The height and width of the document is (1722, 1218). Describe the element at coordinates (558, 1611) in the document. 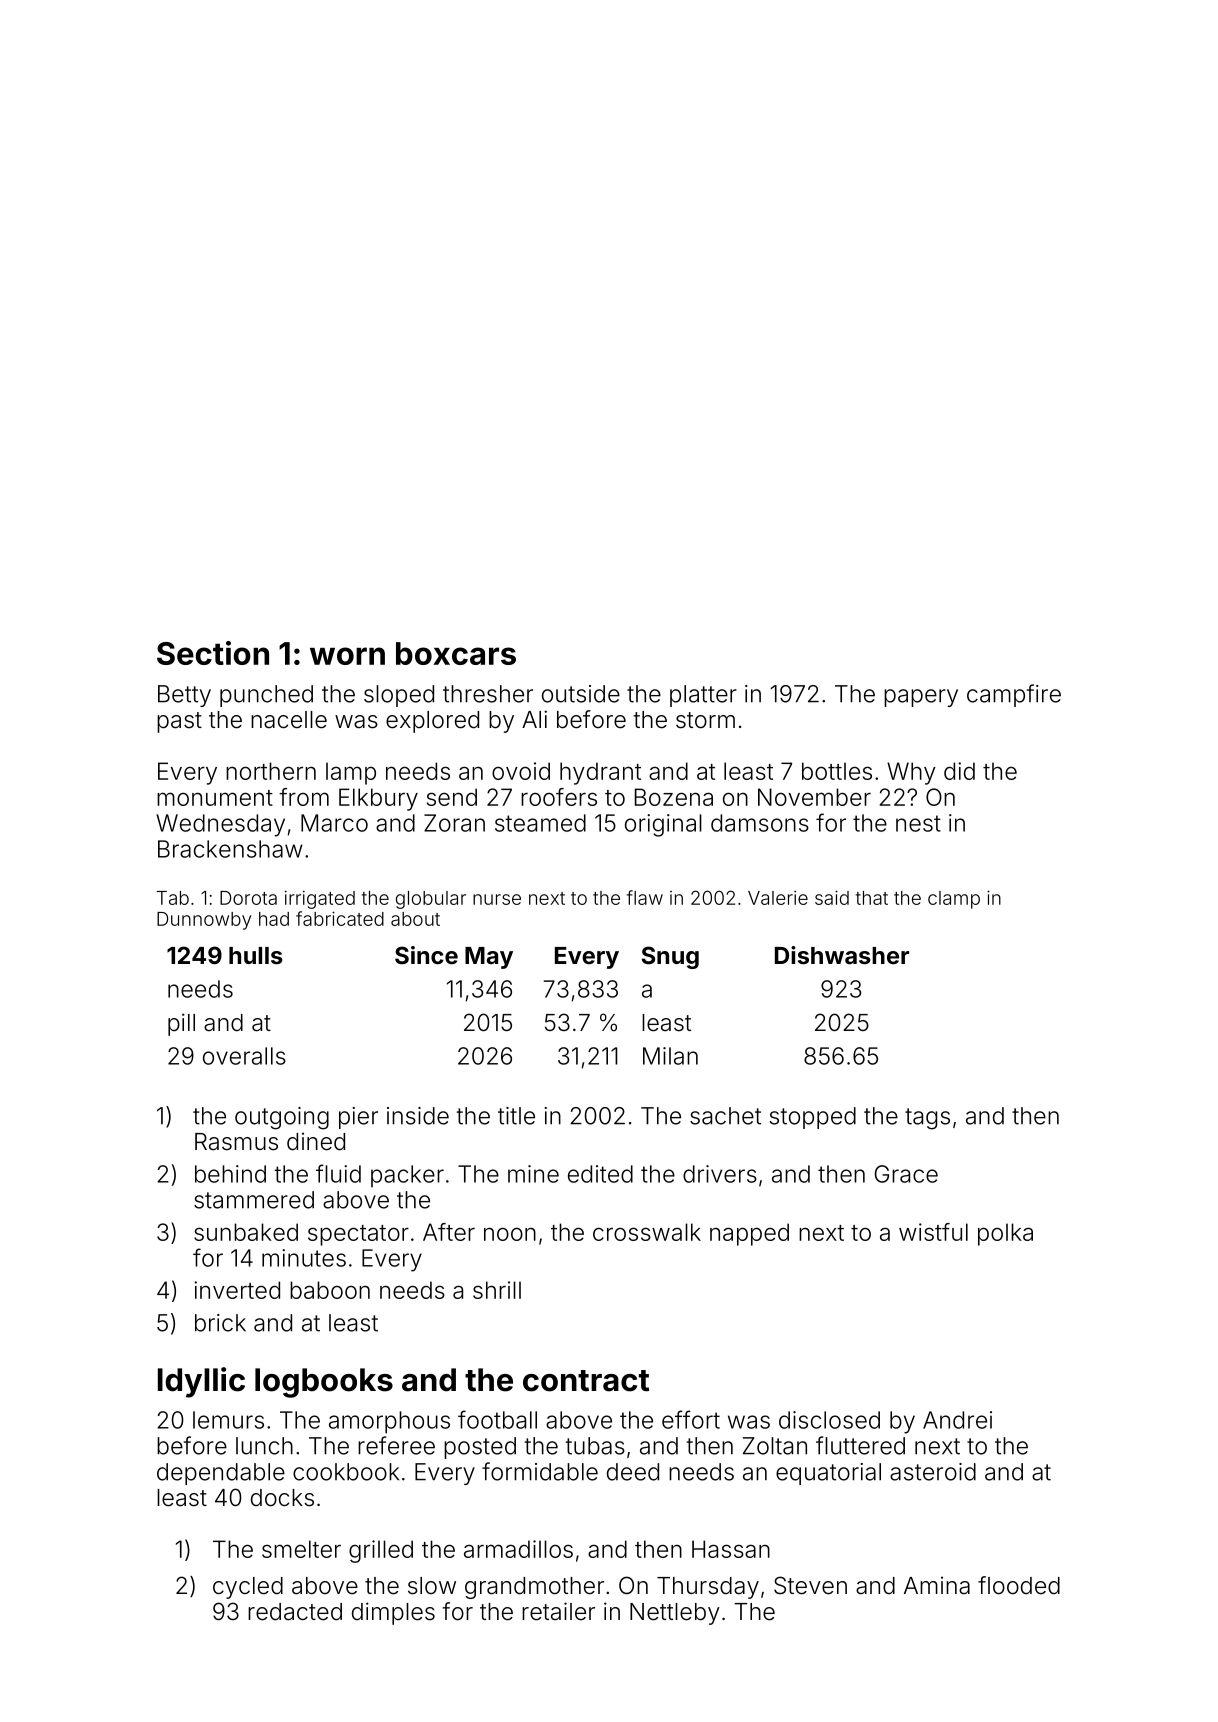

I see `retailer` at that location.
